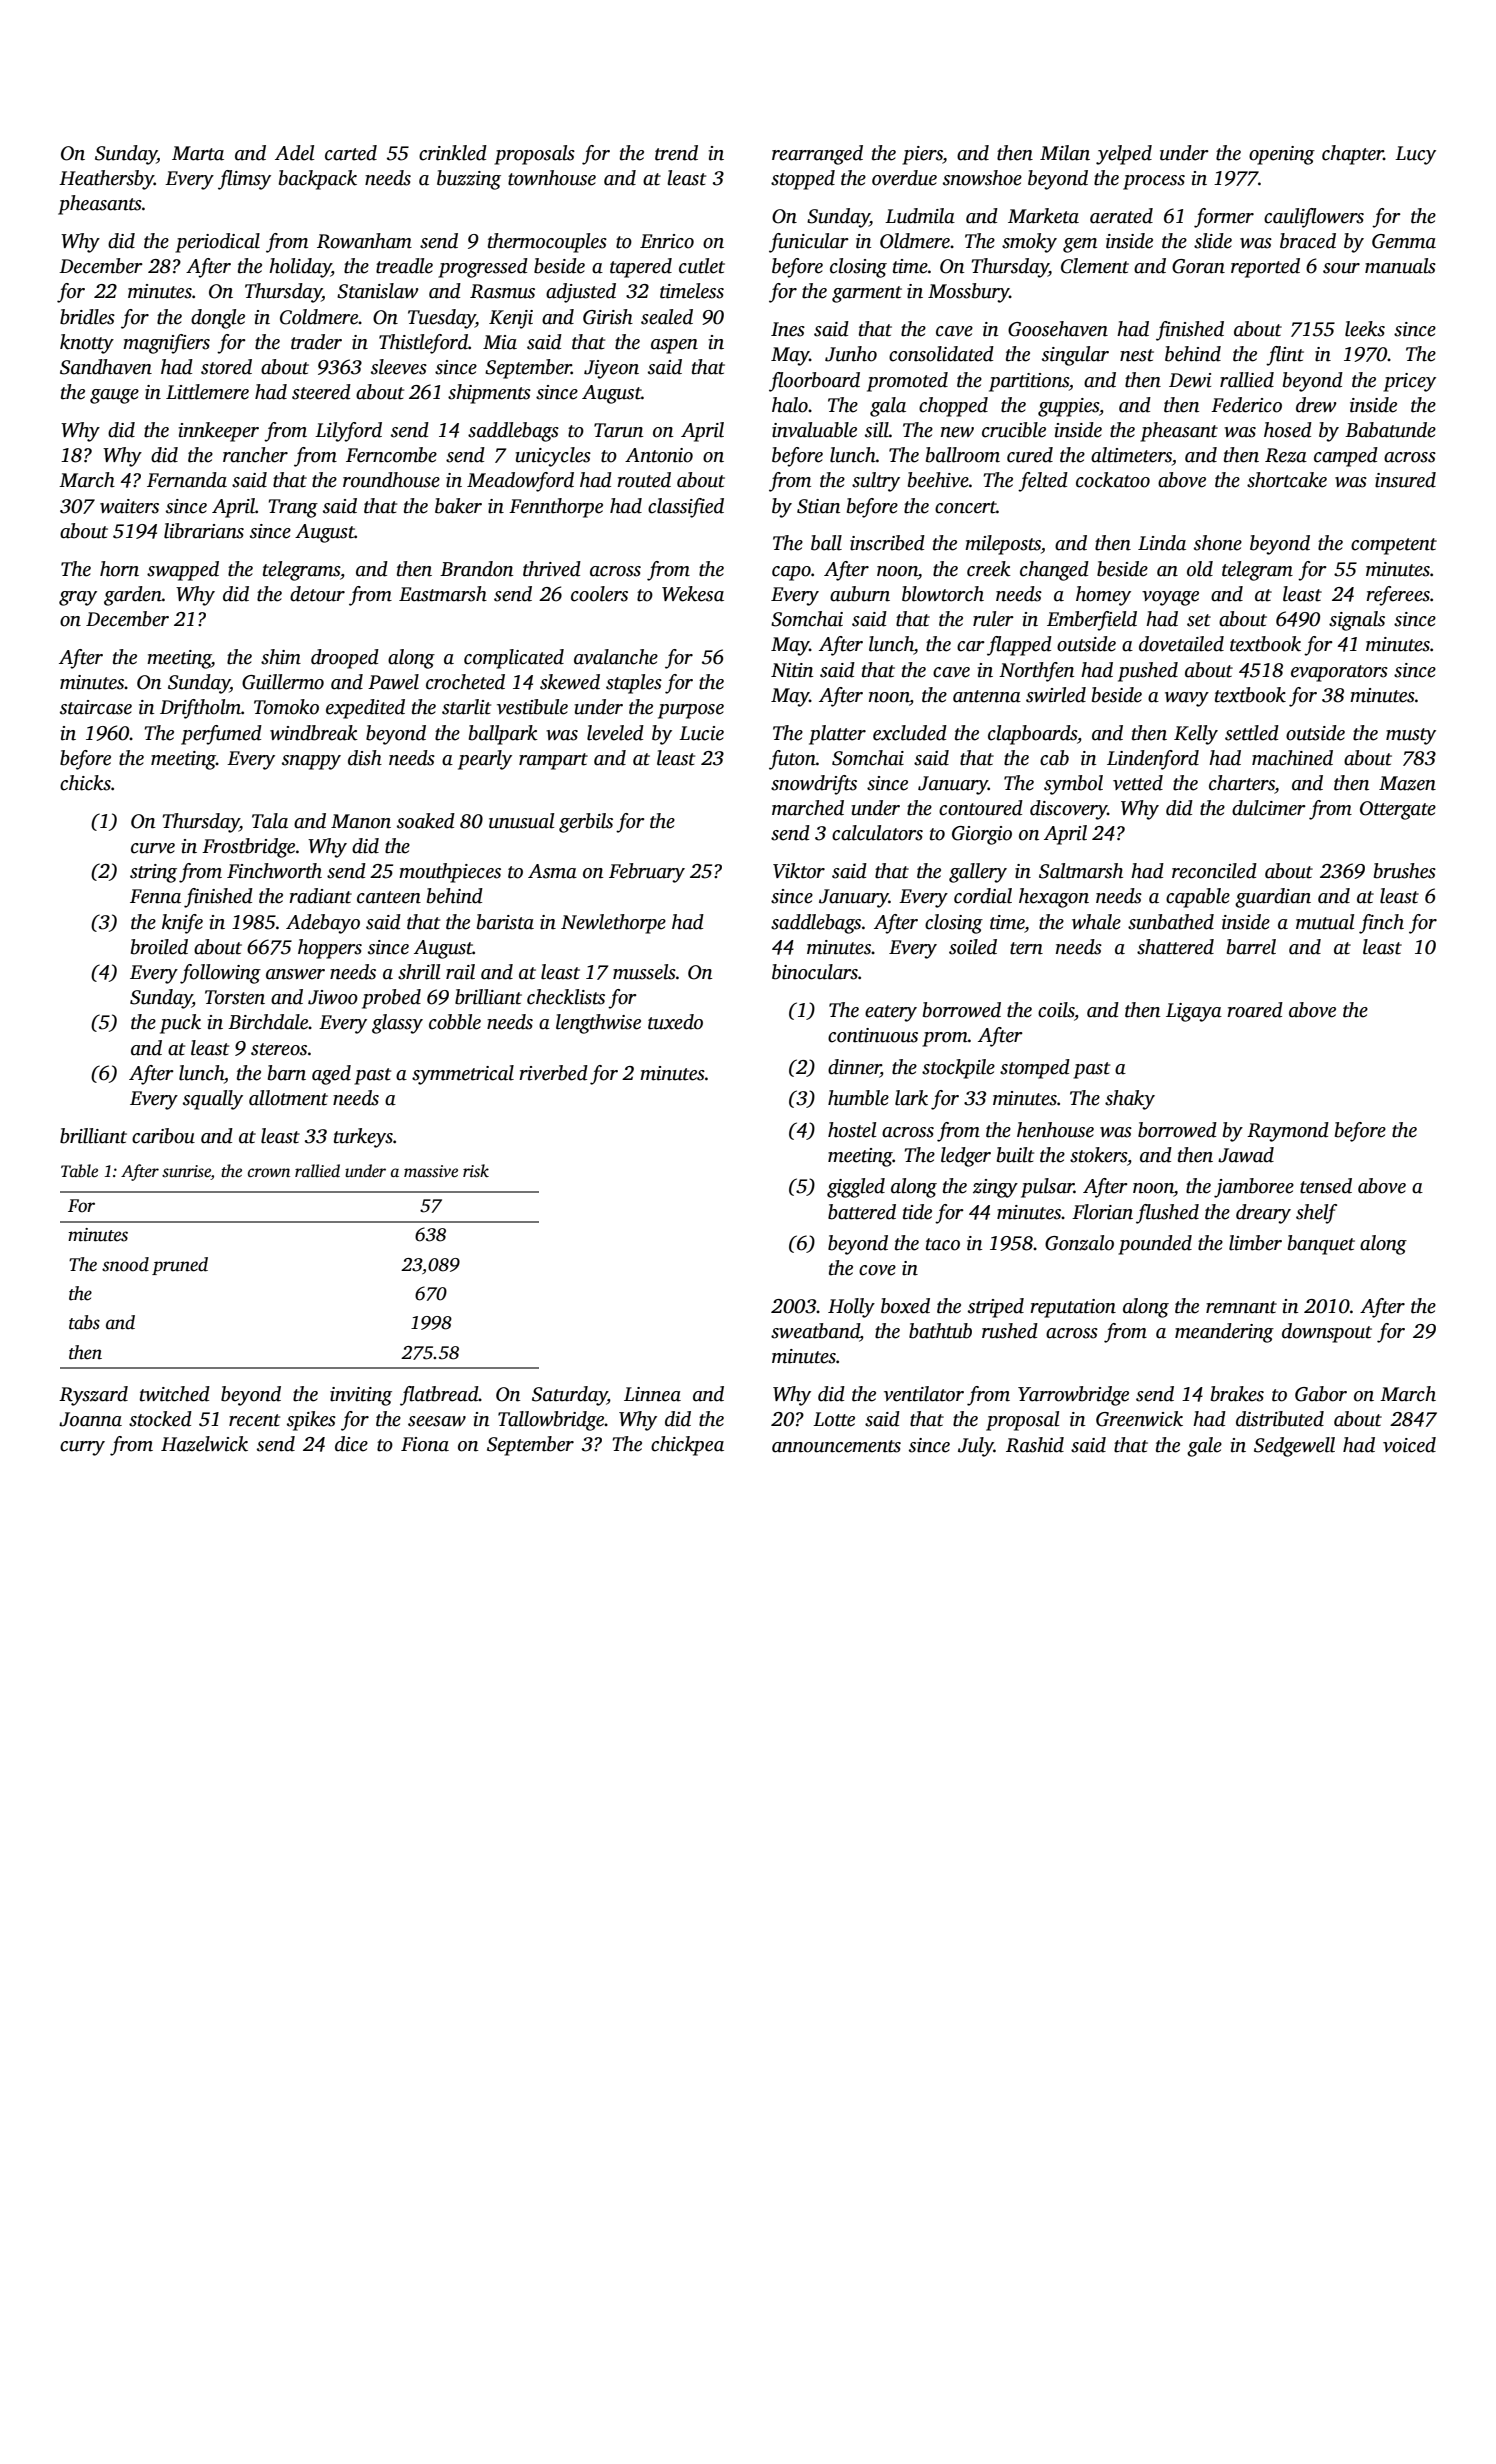 This screenshot has width=1496, height=2464. I want to click on yelped, so click(1124, 155).
